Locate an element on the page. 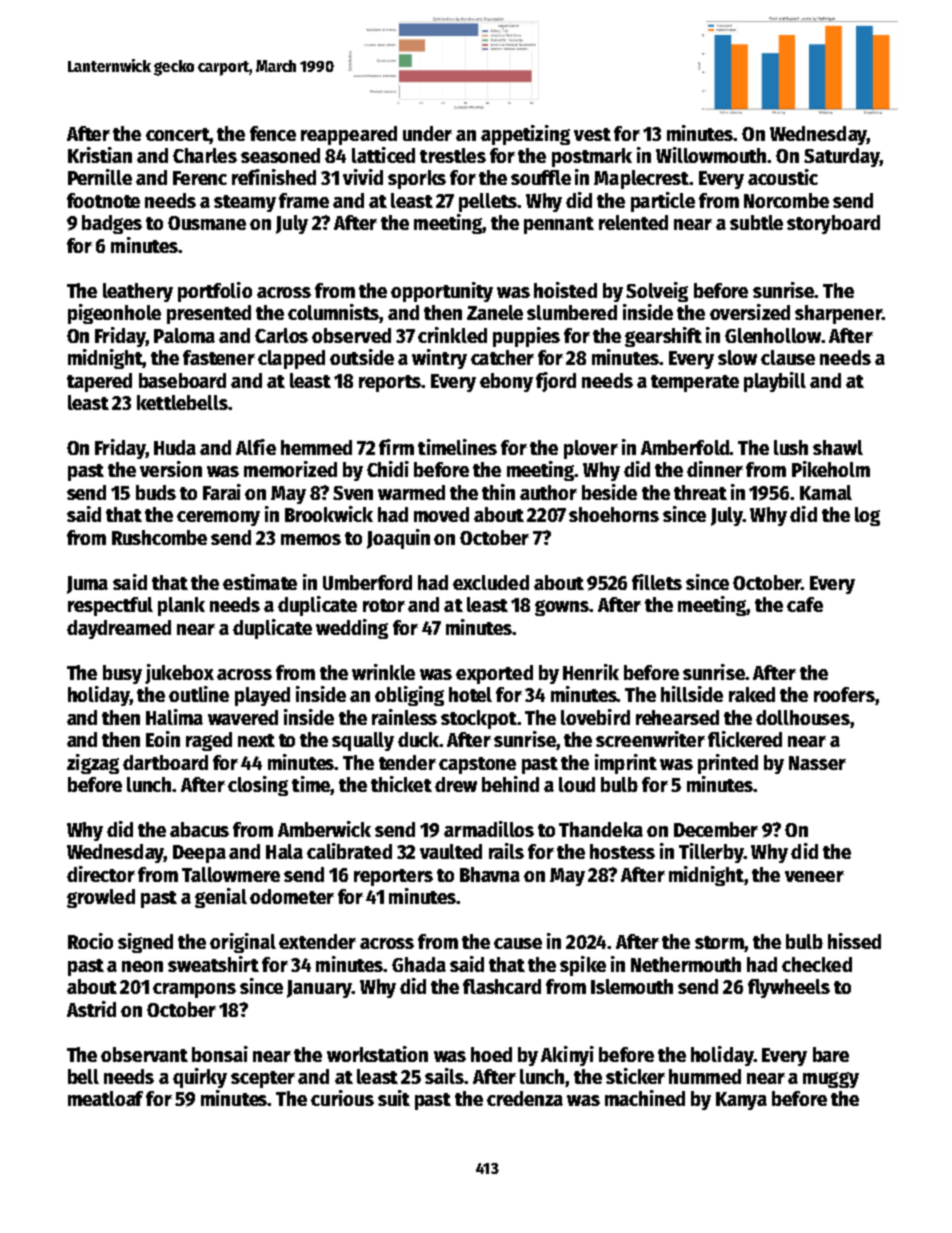 The height and width of the page is (1233, 952). veneer is located at coordinates (814, 876).
